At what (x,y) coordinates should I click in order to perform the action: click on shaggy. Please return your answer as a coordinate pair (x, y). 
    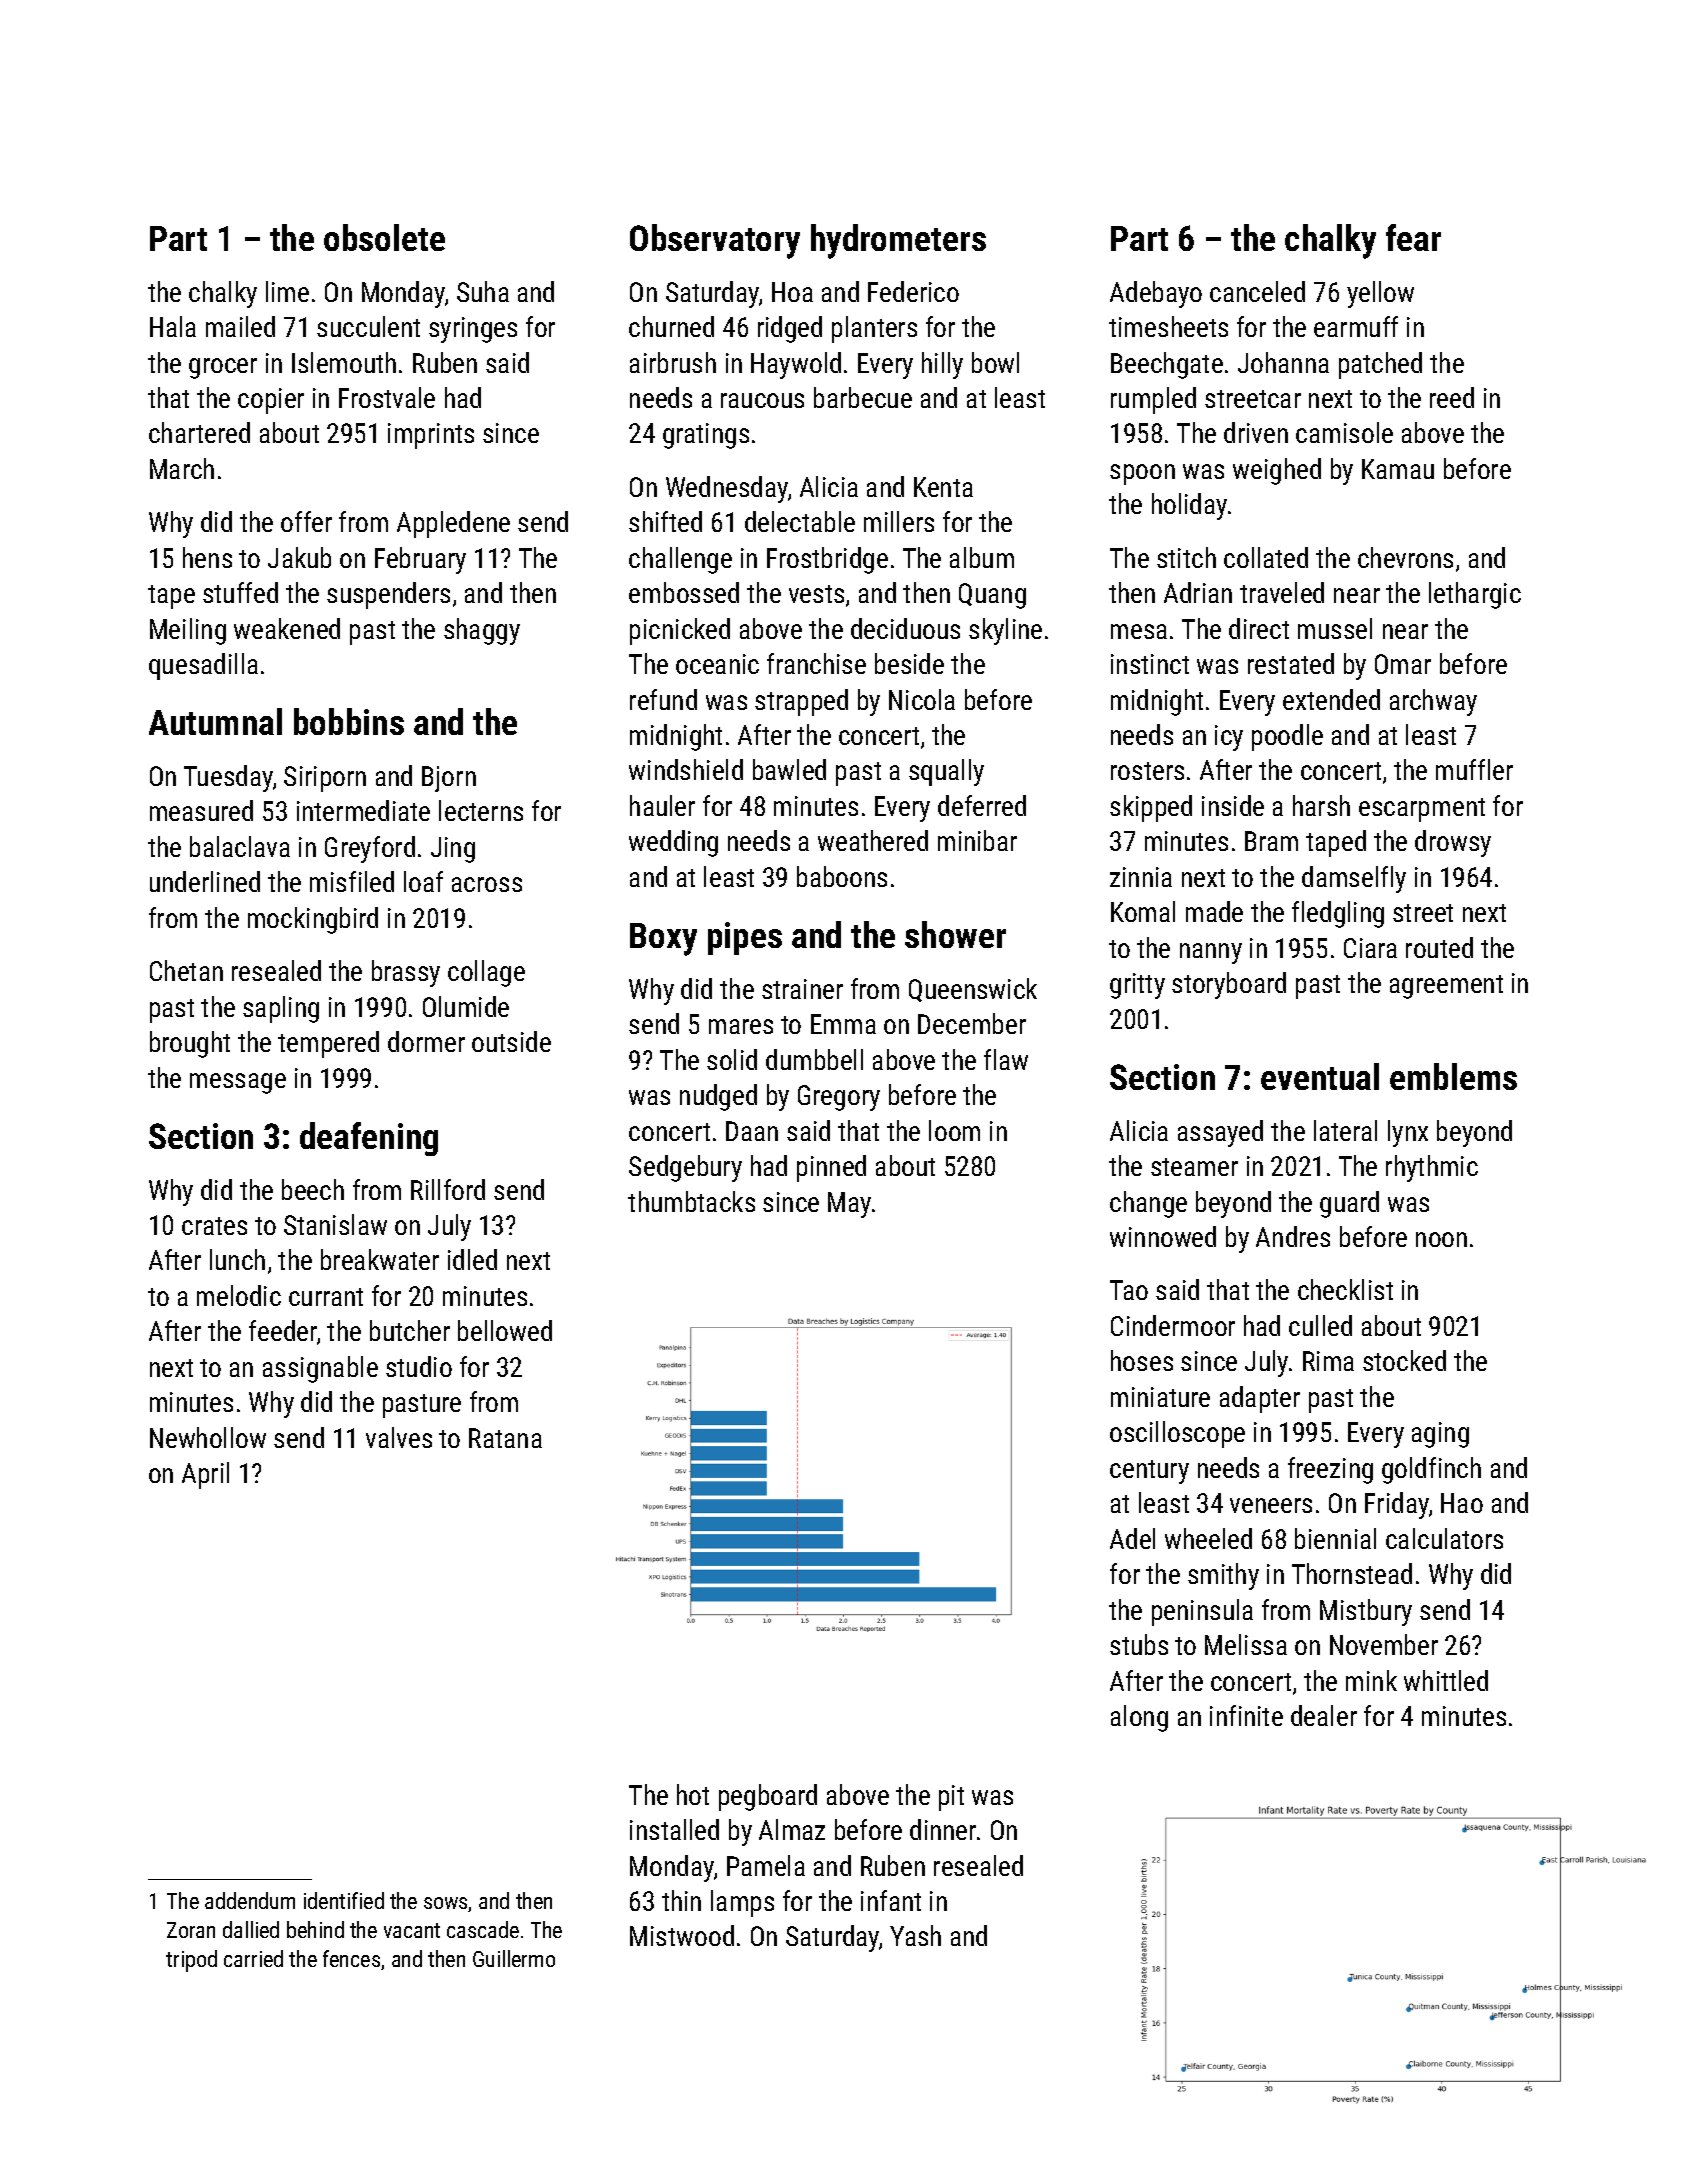
    Looking at the image, I should click on (482, 631).
